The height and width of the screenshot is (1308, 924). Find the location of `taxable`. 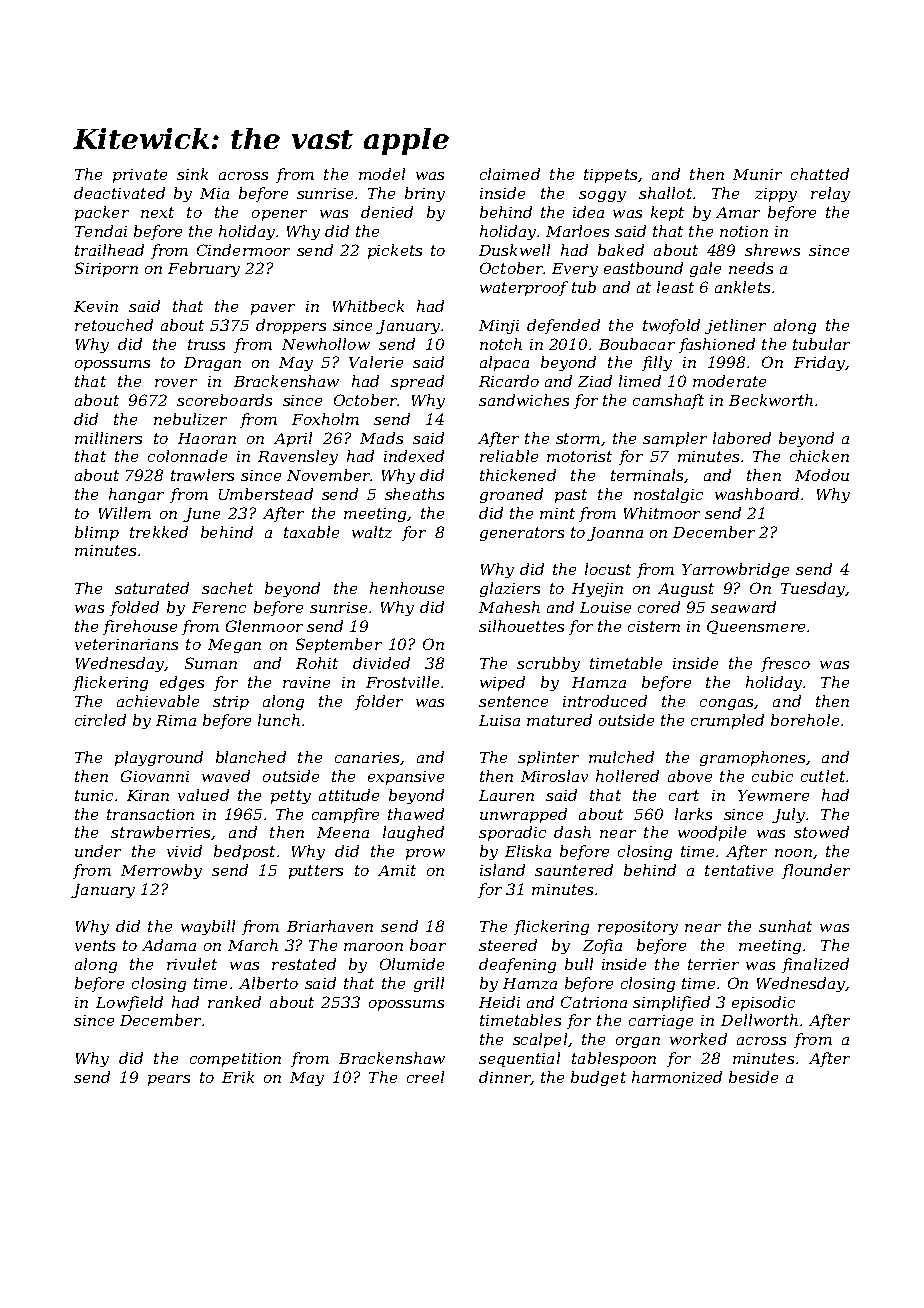

taxable is located at coordinates (311, 532).
